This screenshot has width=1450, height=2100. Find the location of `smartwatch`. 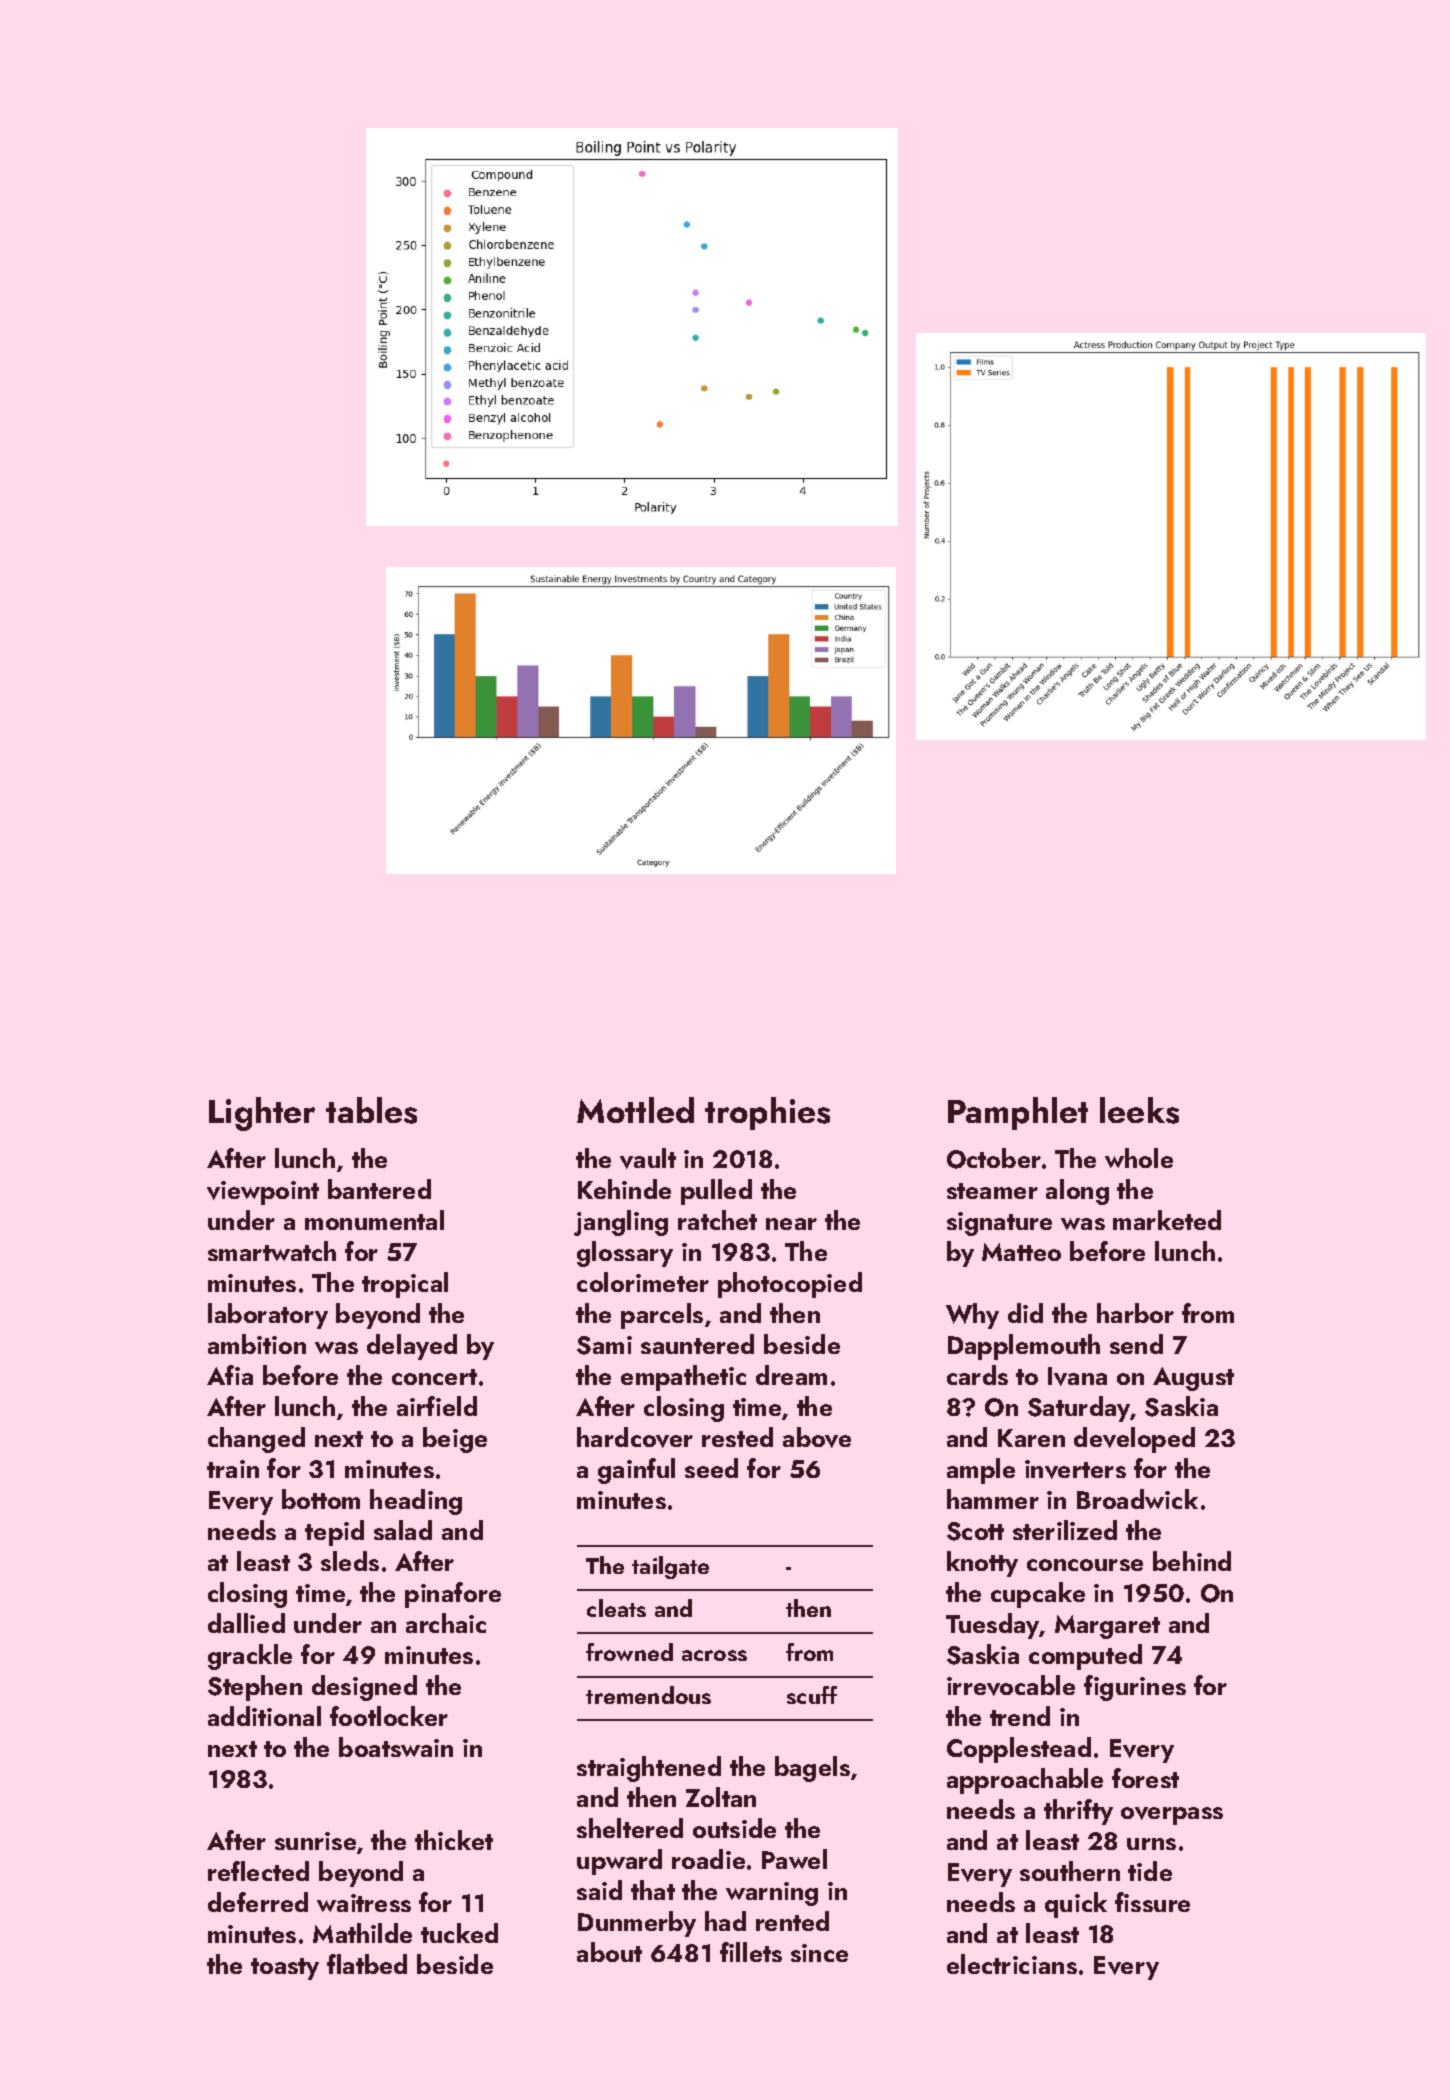

smartwatch is located at coordinates (272, 1251).
